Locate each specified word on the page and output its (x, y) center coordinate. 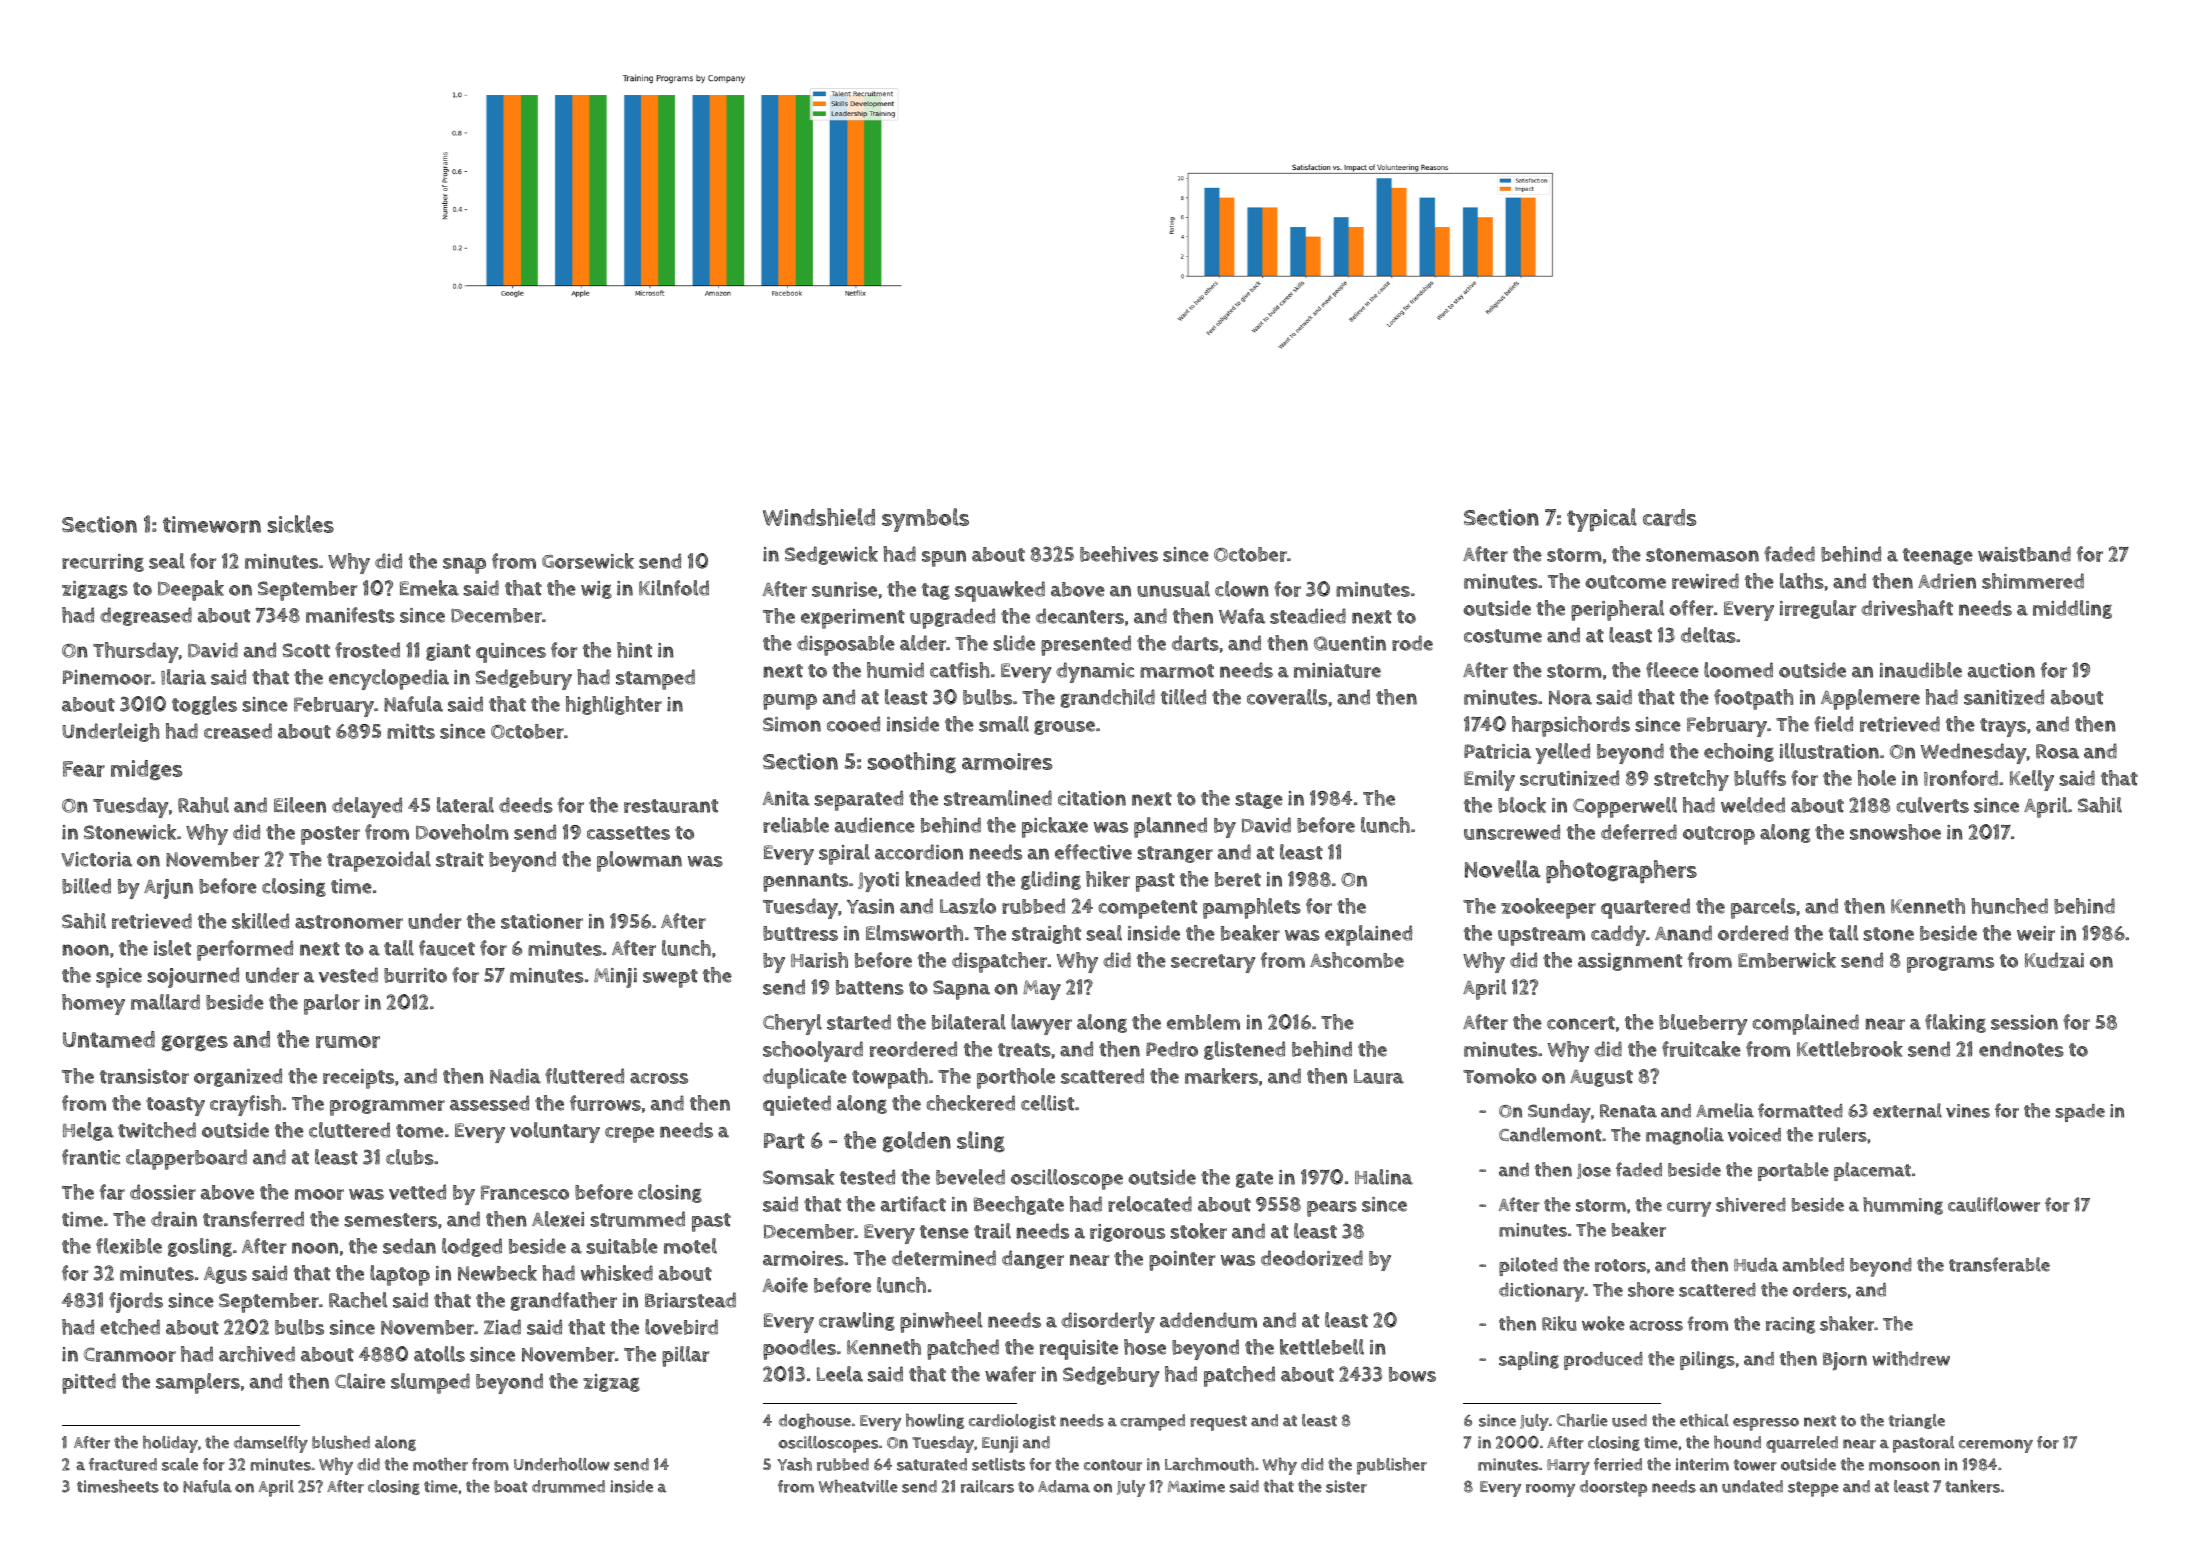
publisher (1392, 1466)
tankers (1972, 1486)
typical (1602, 520)
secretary (1213, 963)
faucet (447, 948)
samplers (198, 1383)
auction (2001, 670)
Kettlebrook (1850, 1049)
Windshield (819, 517)
